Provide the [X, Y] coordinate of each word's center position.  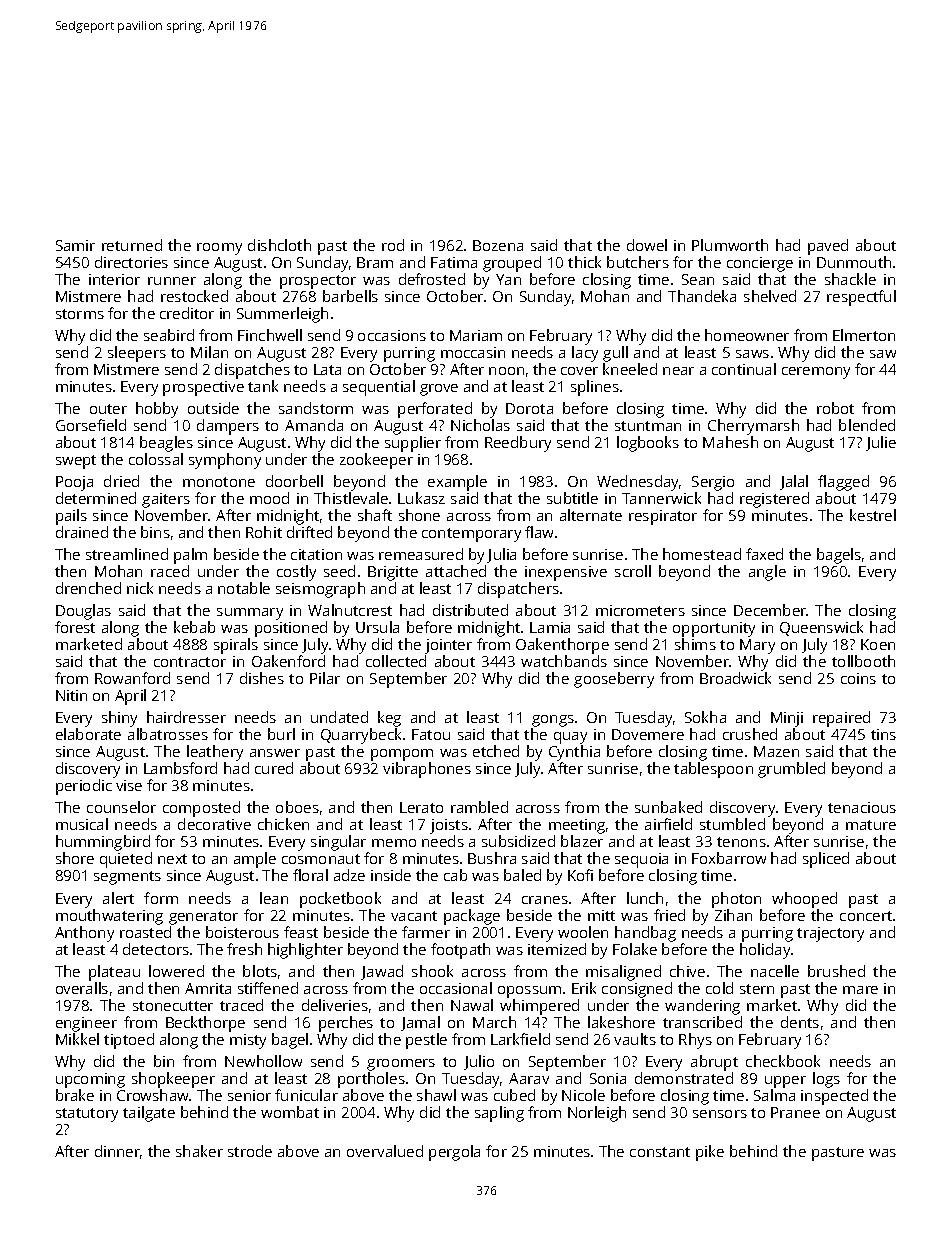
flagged [843, 483]
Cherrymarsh [753, 427]
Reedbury [518, 444]
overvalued [385, 1151]
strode [250, 1151]
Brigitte [393, 573]
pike [710, 1153]
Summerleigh [282, 315]
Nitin [71, 695]
